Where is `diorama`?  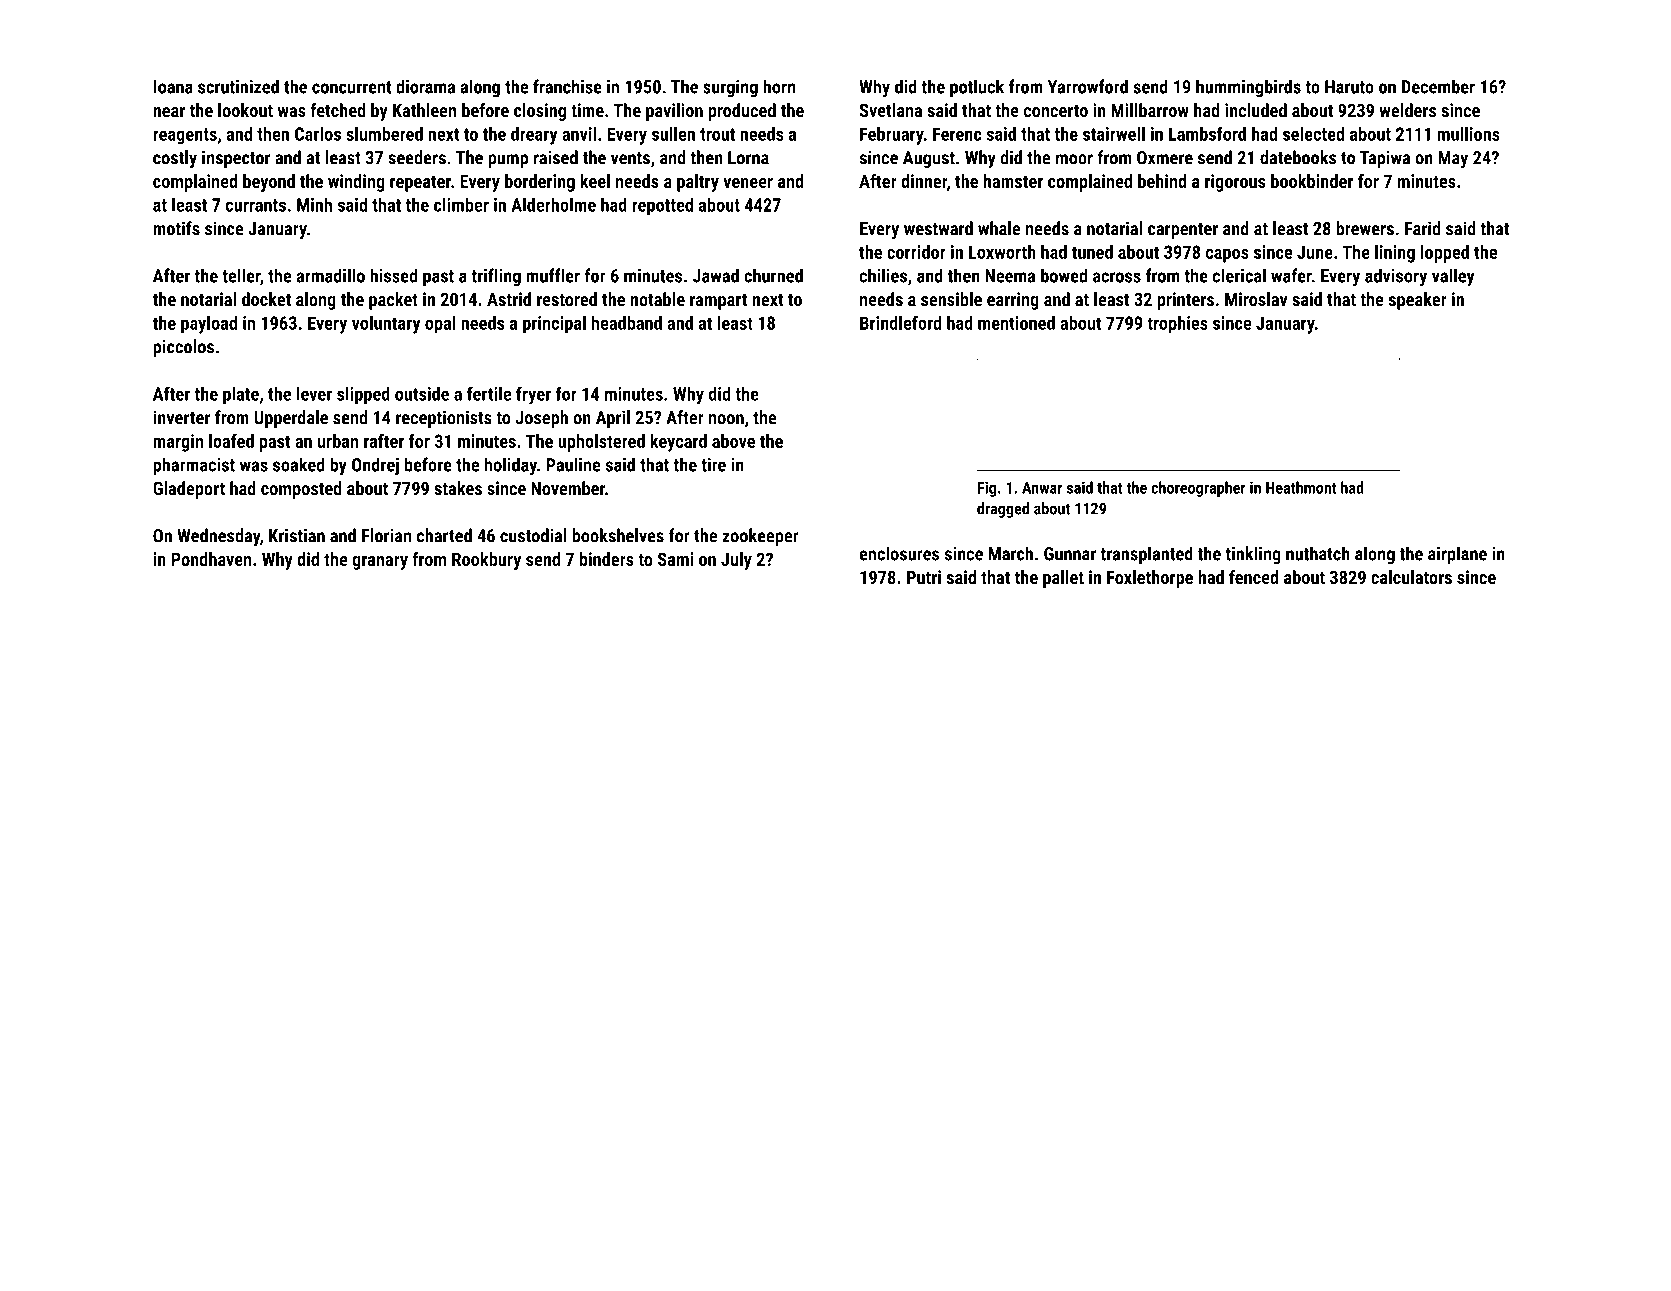
diorama is located at coordinates (425, 86).
